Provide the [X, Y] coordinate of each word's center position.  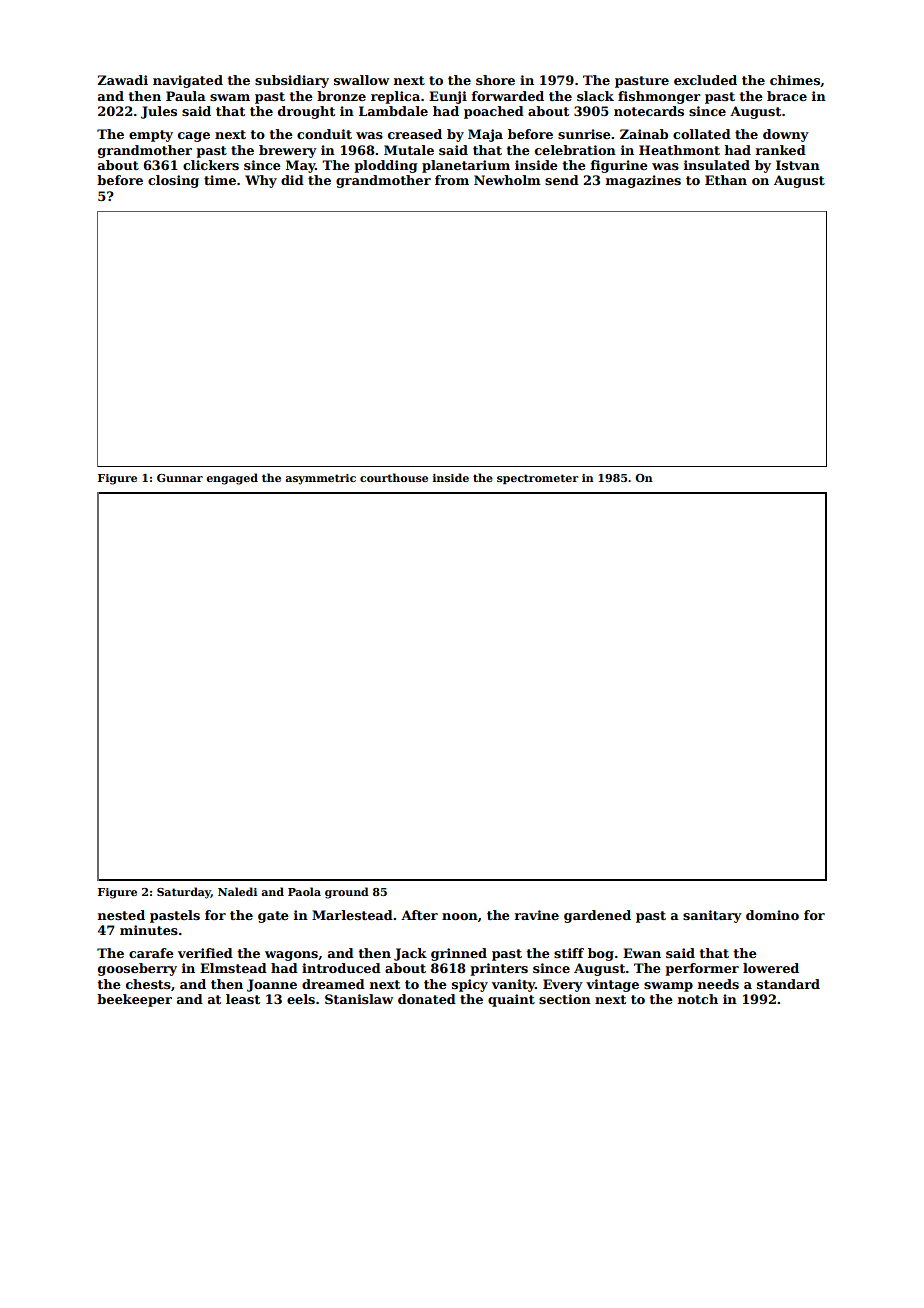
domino [772, 915]
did [292, 180]
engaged [232, 479]
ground [347, 893]
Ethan [726, 180]
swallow [361, 80]
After [419, 915]
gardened [597, 916]
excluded [705, 80]
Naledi [237, 891]
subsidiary [292, 81]
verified [205, 953]
